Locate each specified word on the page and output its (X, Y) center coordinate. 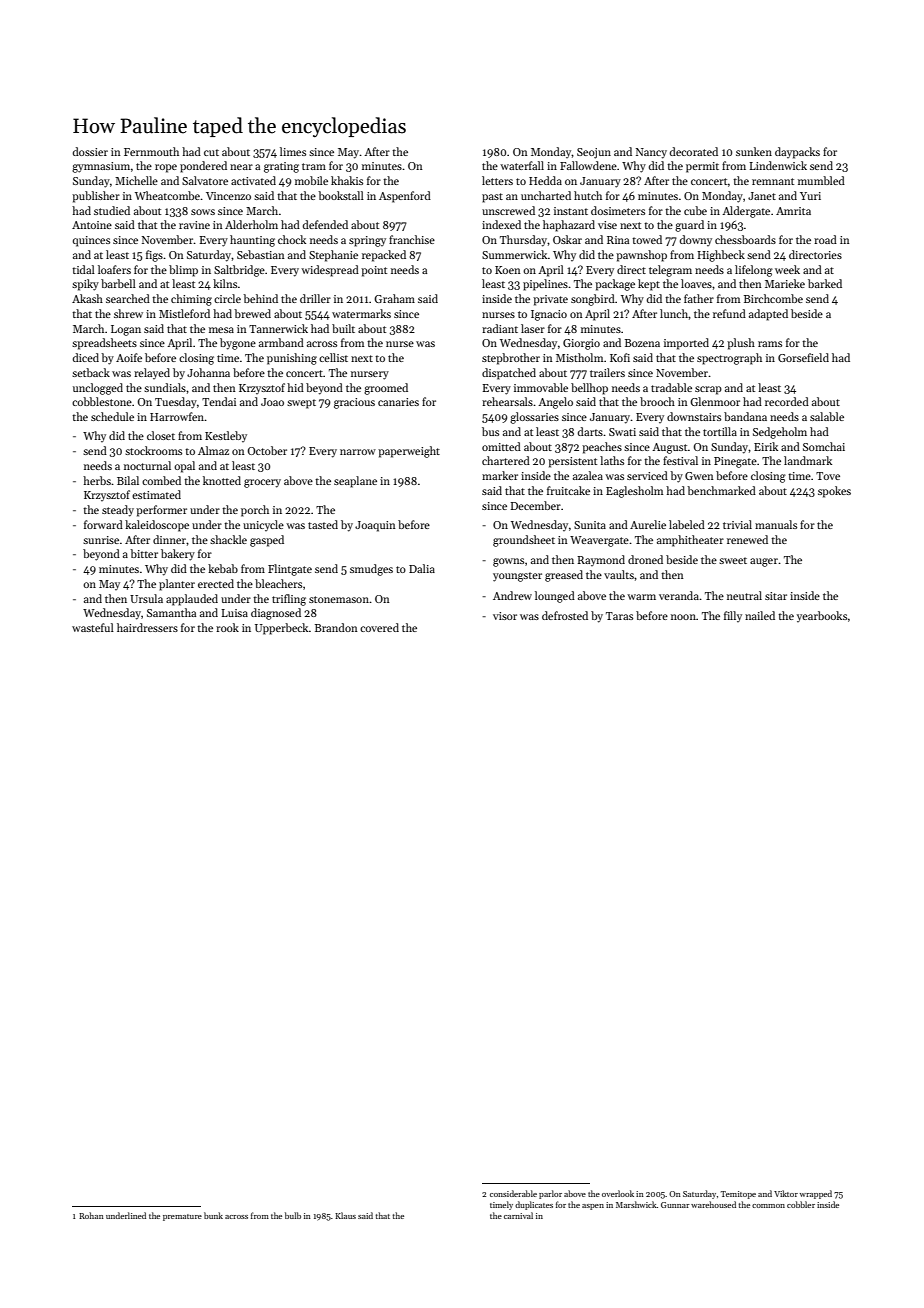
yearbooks (822, 616)
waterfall (522, 165)
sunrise (101, 540)
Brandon (336, 627)
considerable (513, 1193)
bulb (293, 1215)
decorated (694, 151)
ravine (194, 225)
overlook (618, 1193)
